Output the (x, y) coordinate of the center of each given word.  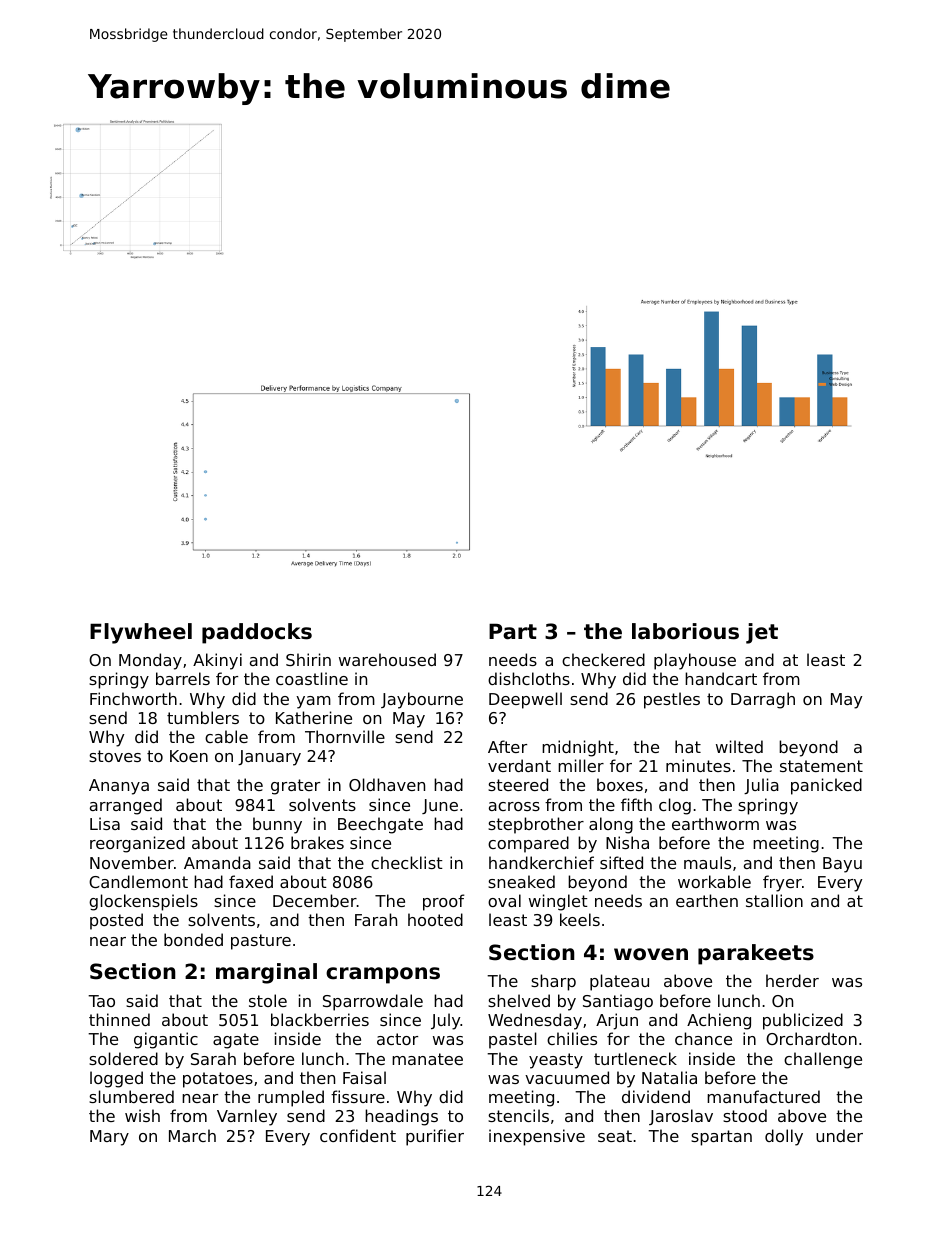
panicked (826, 786)
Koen (189, 756)
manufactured (763, 1096)
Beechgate (380, 825)
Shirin (308, 659)
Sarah (213, 1058)
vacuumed (567, 1077)
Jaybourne (422, 700)
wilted (739, 746)
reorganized (137, 844)
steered (518, 784)
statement (821, 766)
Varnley (247, 1117)
